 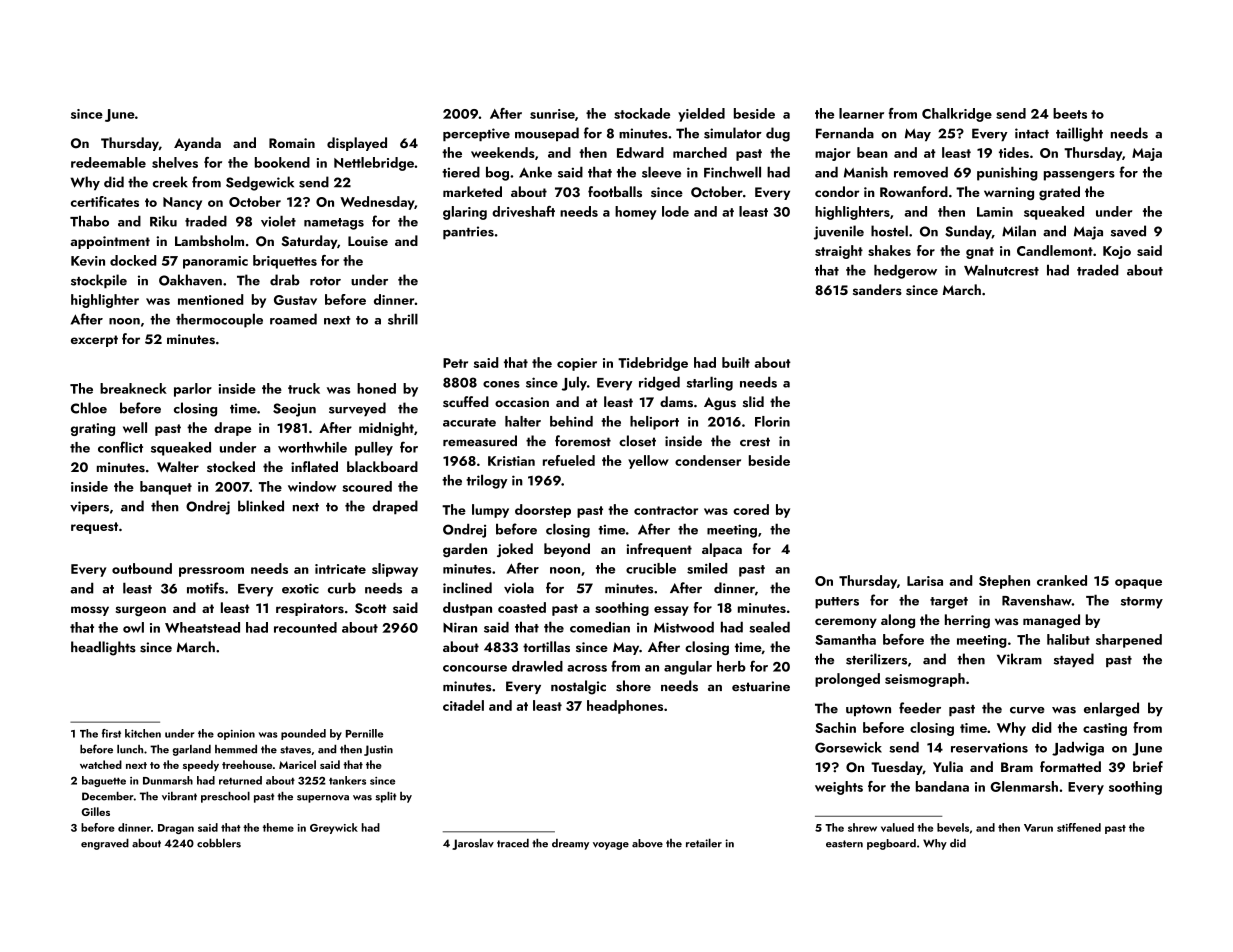 I want to click on Vikram, so click(x=1019, y=659).
